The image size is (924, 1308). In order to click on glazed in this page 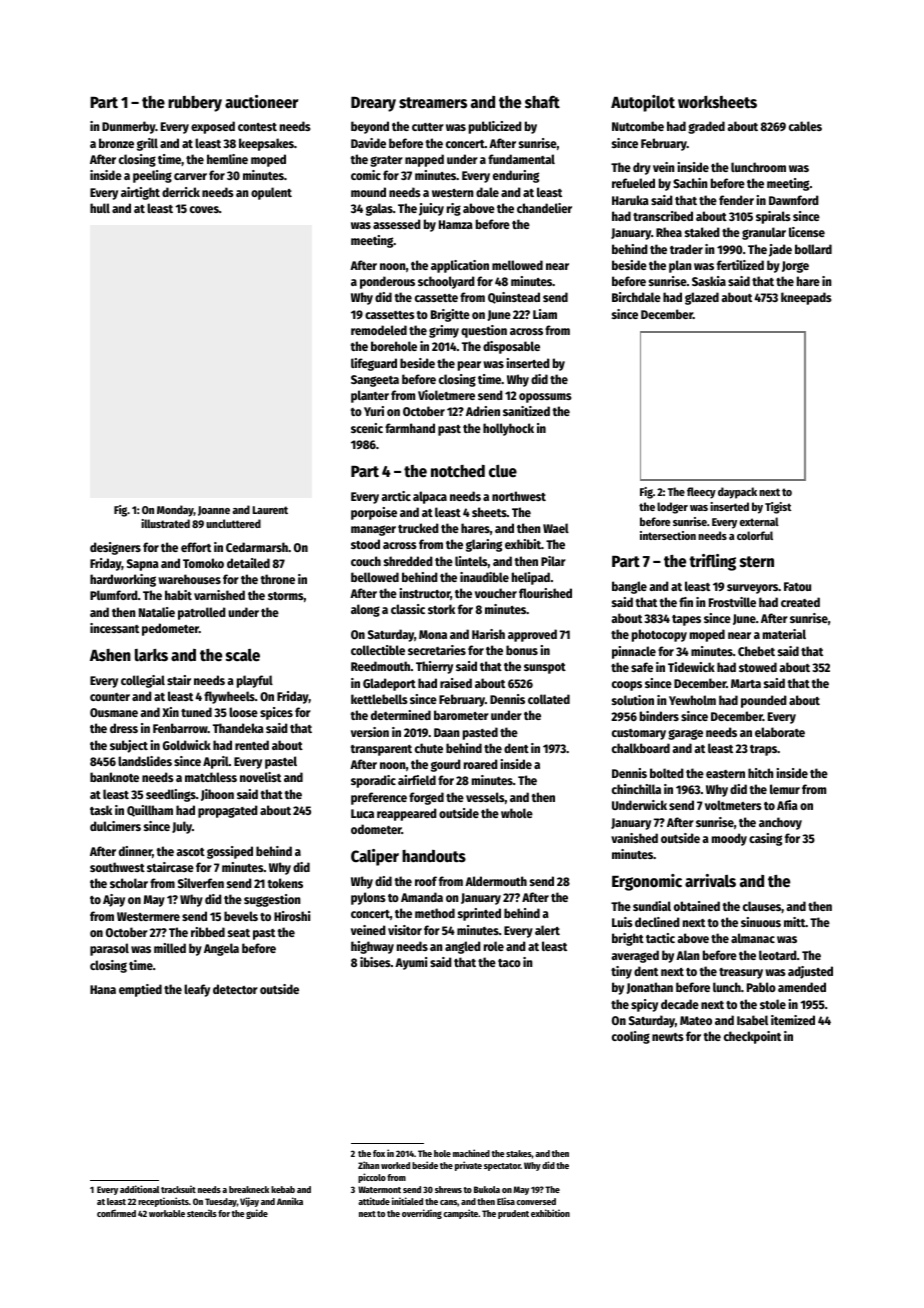, I will do `click(702, 298)`.
